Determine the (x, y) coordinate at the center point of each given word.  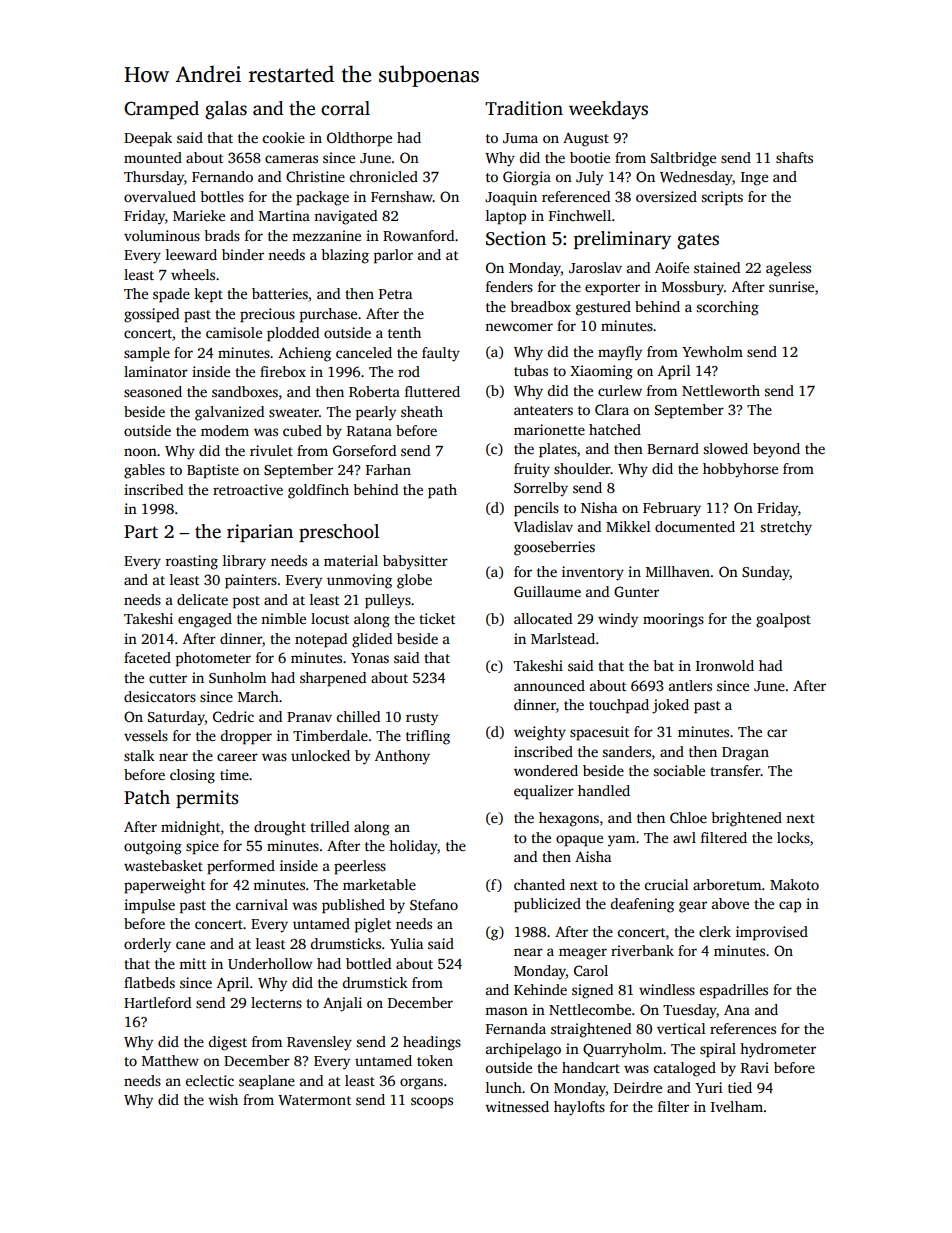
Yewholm (712, 351)
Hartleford (157, 1002)
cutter (168, 678)
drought (280, 828)
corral (345, 108)
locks (793, 837)
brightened (746, 819)
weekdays (608, 110)
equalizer (544, 792)
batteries (280, 293)
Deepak (148, 139)
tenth (404, 332)
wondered (546, 770)
